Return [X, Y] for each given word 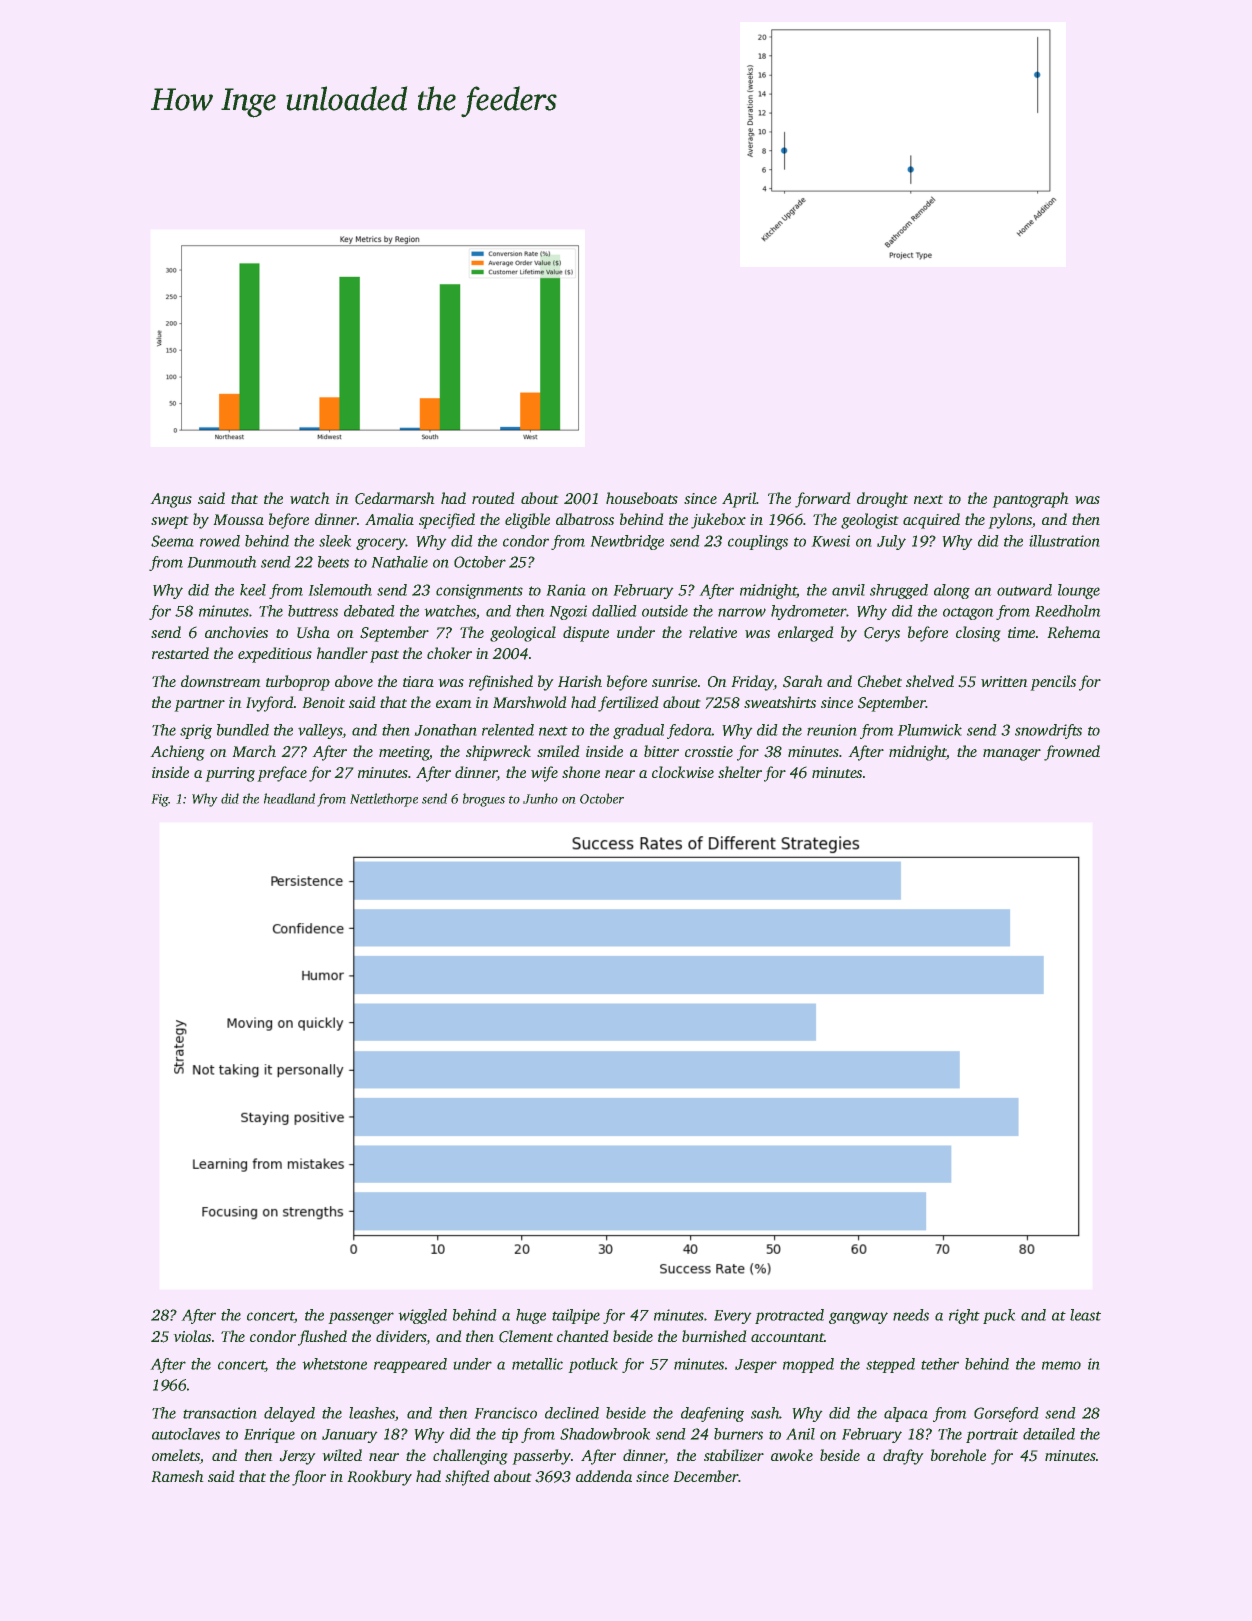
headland [289, 798]
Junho [540, 798]
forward [823, 500]
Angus [171, 500]
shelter [740, 772]
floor [309, 1478]
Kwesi [830, 541]
